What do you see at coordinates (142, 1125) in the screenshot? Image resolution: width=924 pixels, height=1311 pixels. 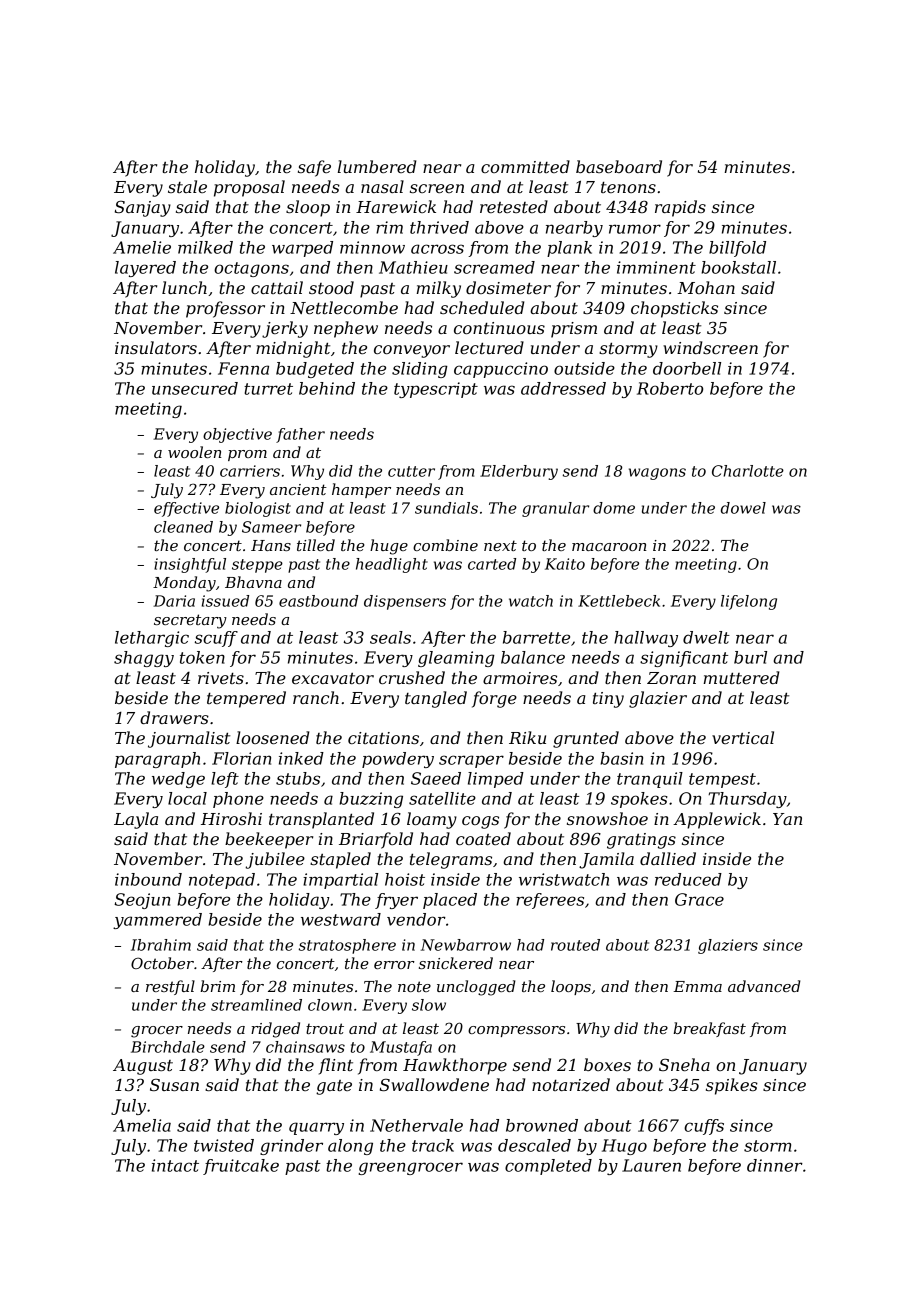 I see `Amelia` at bounding box center [142, 1125].
